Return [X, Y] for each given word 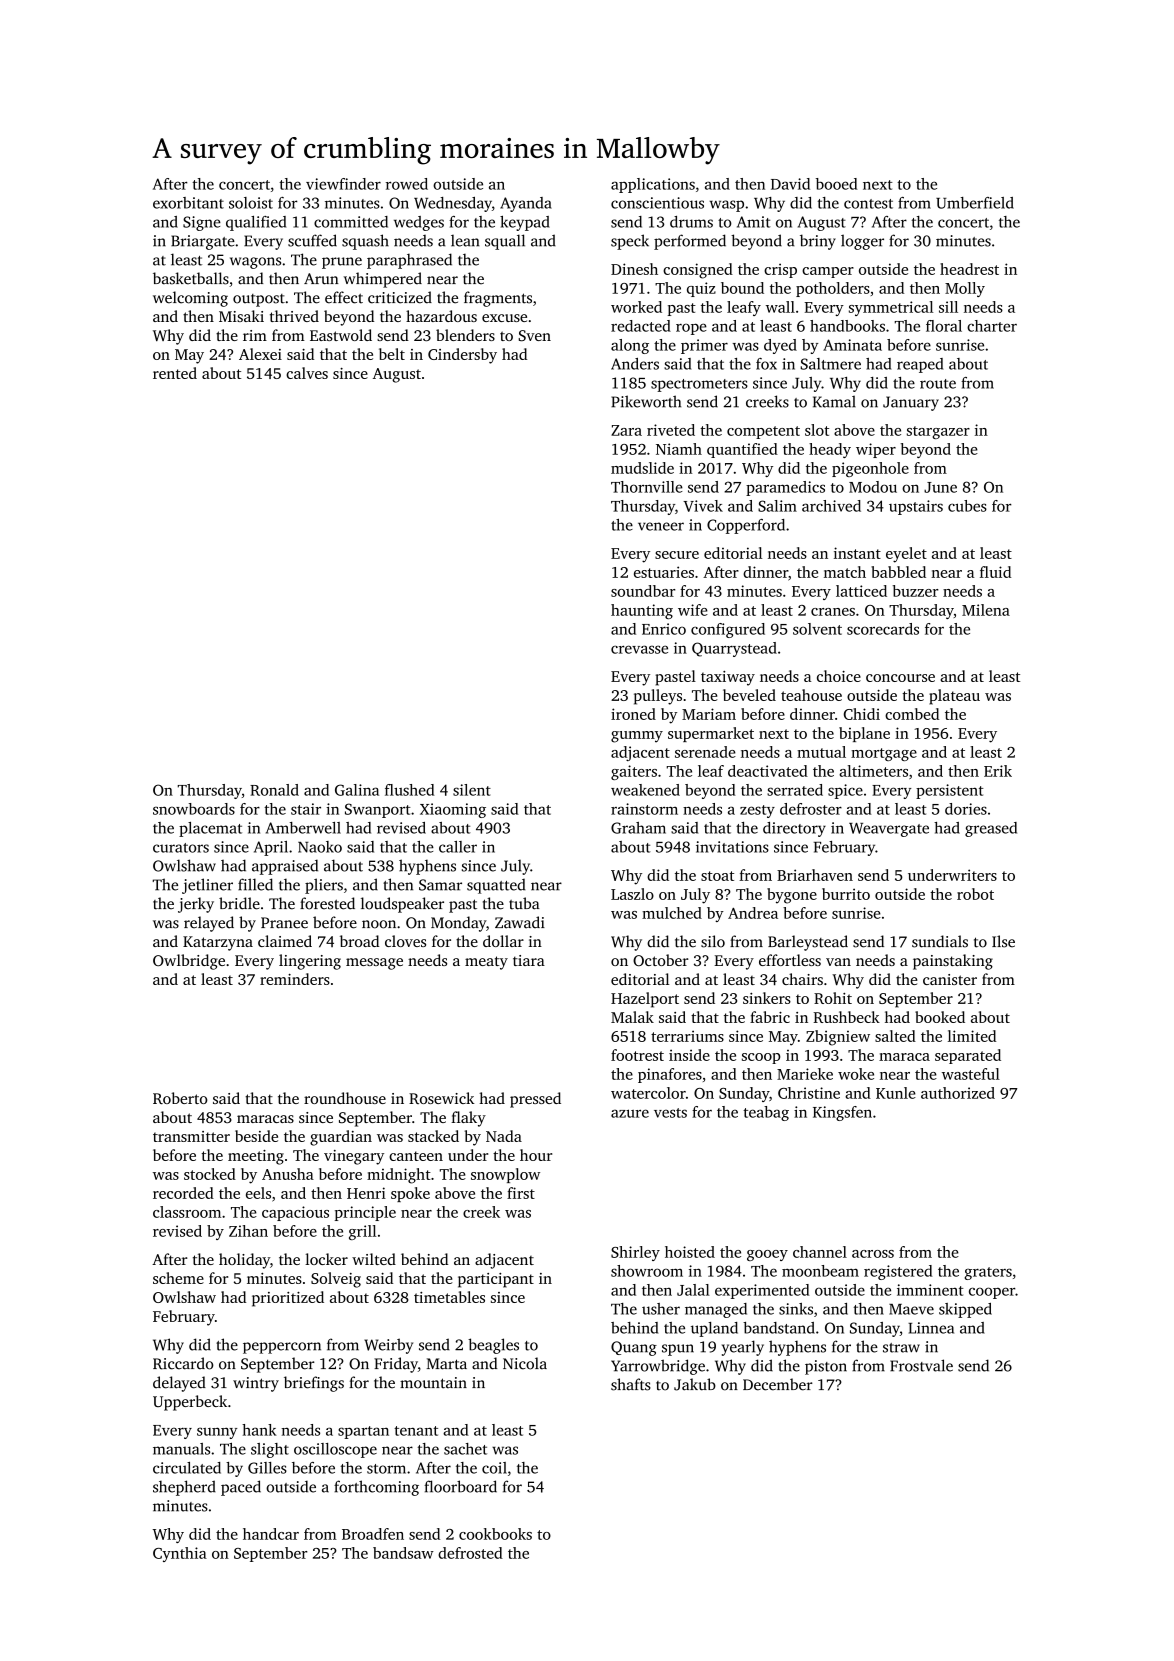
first [521, 1193]
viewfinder [343, 184]
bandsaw [403, 1553]
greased [991, 829]
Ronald [274, 790]
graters [988, 1273]
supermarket [711, 734]
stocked [210, 1174]
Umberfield [975, 203]
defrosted [470, 1553]
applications [653, 185]
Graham [638, 828]
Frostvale [921, 1365]
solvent [817, 629]
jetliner [207, 886]
